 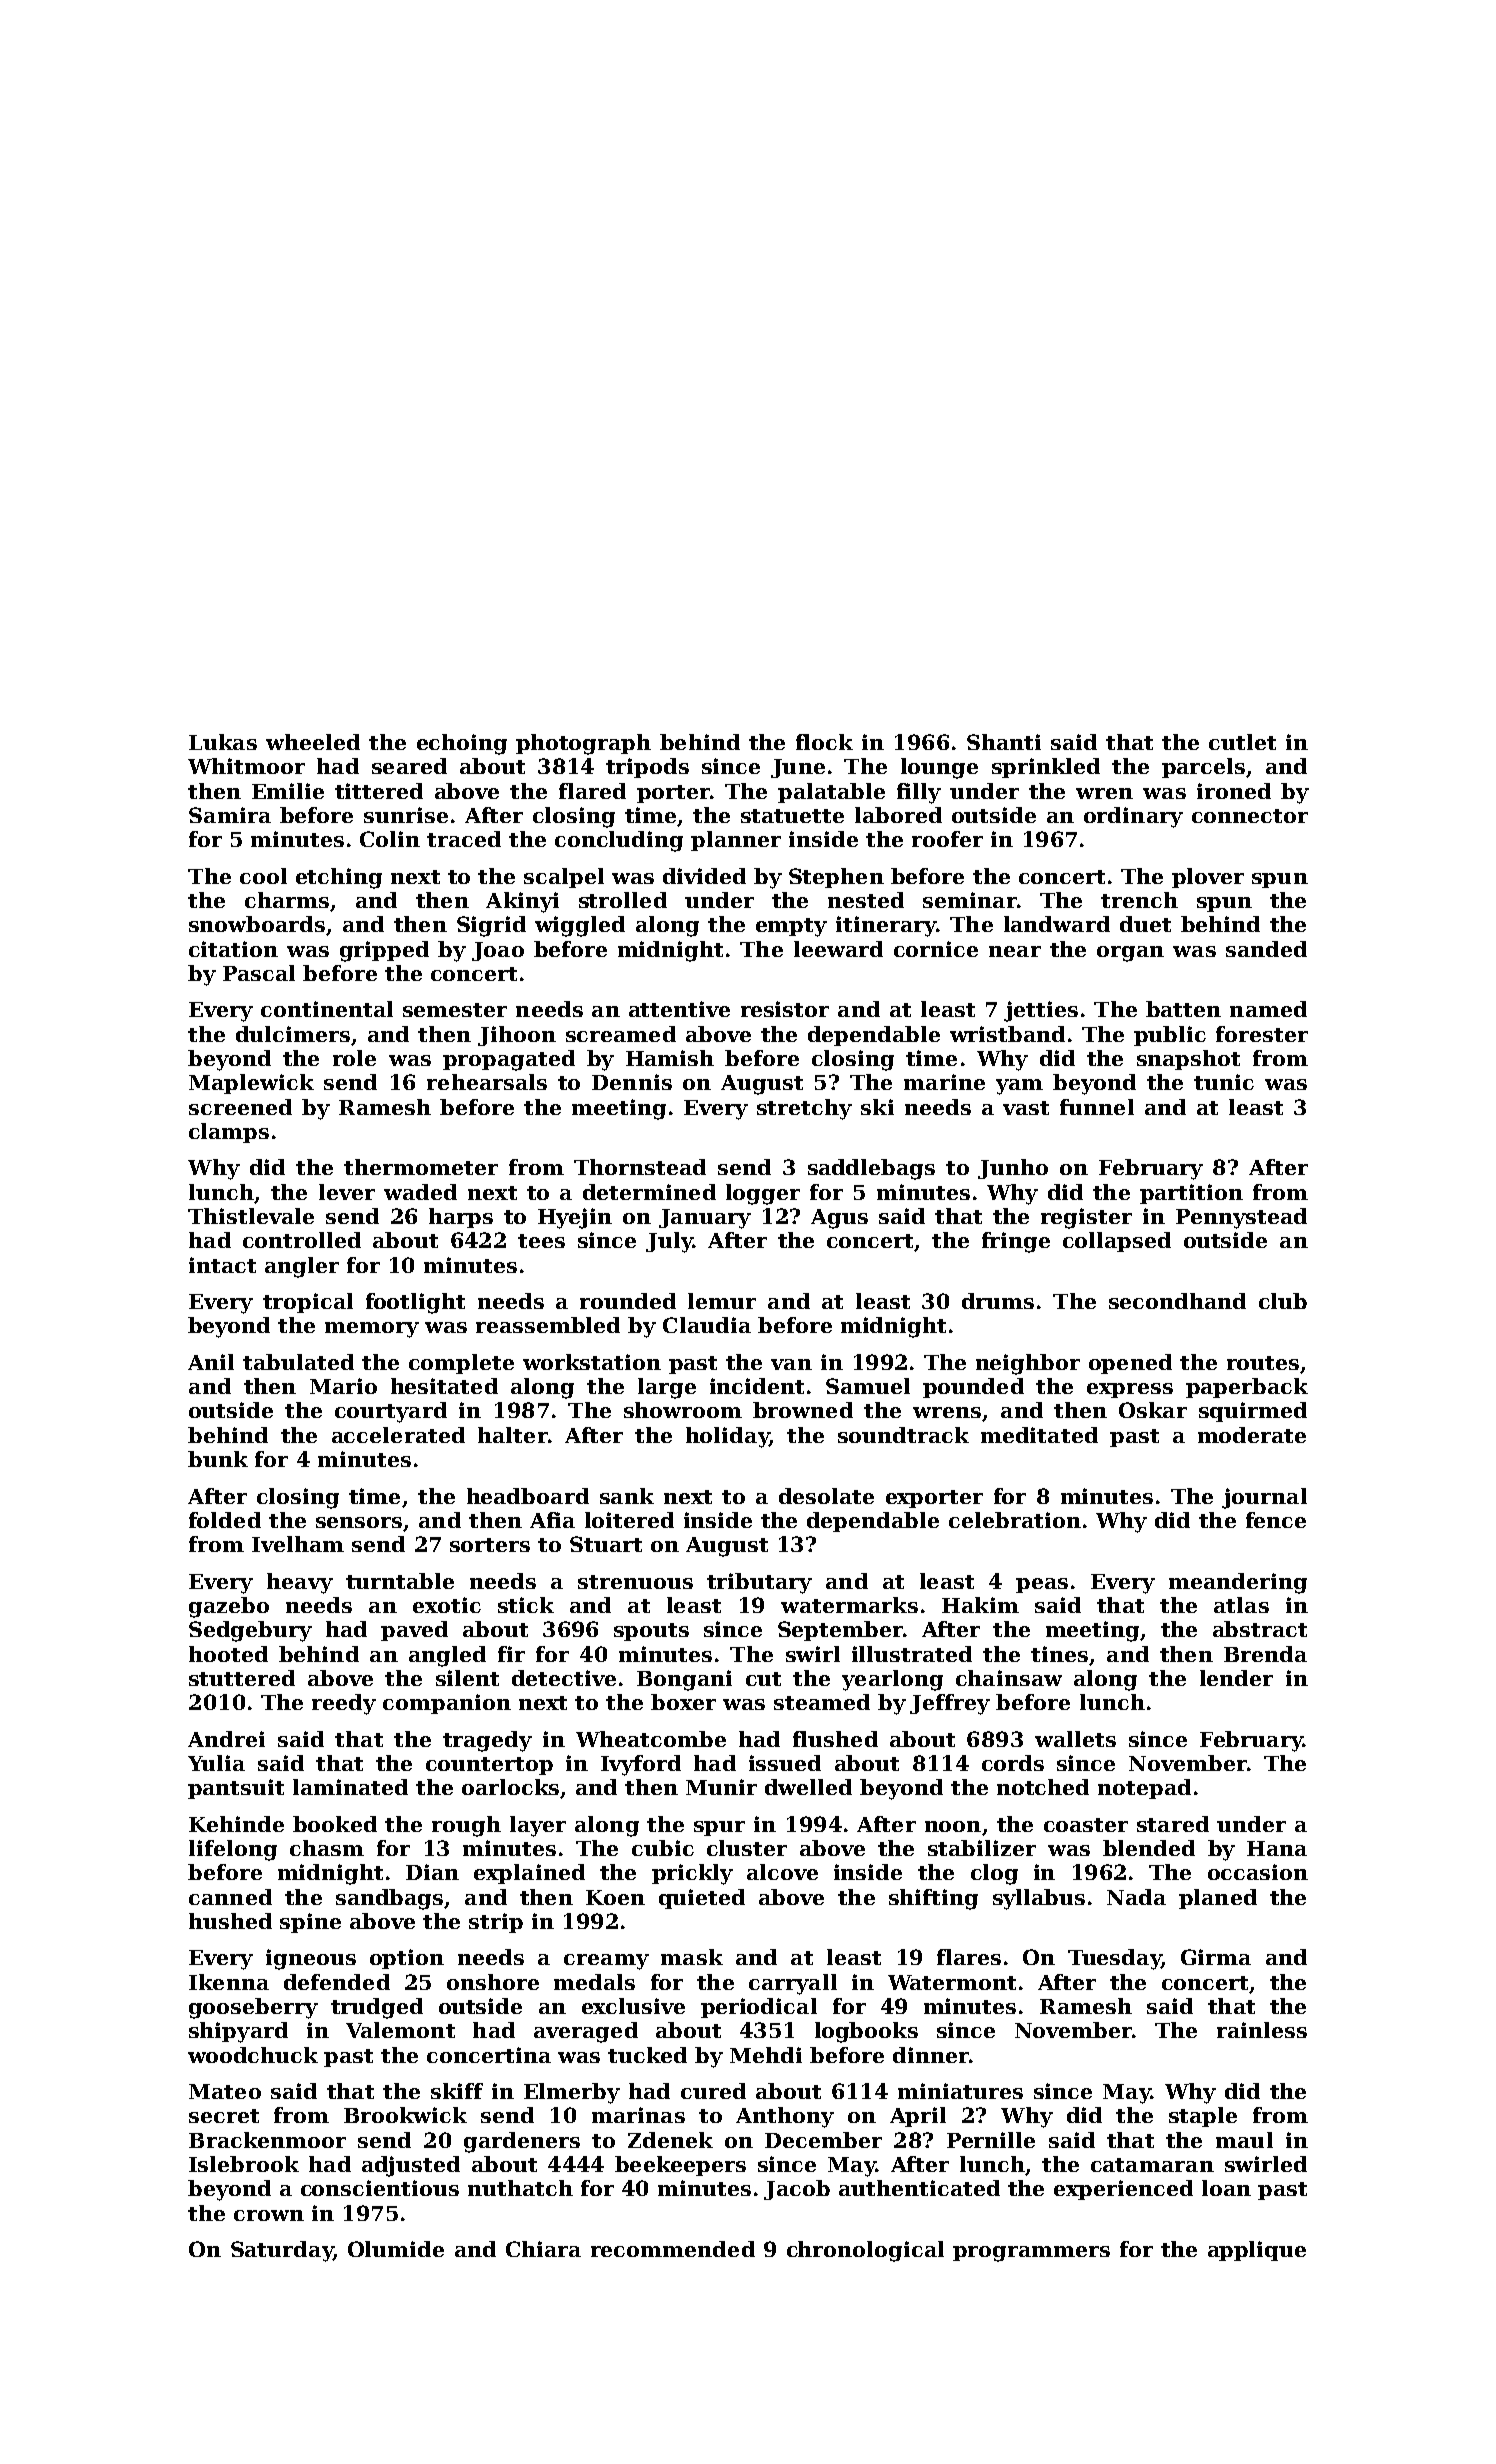 What do you see at coordinates (766, 2055) in the image?
I see `Mehdi` at bounding box center [766, 2055].
